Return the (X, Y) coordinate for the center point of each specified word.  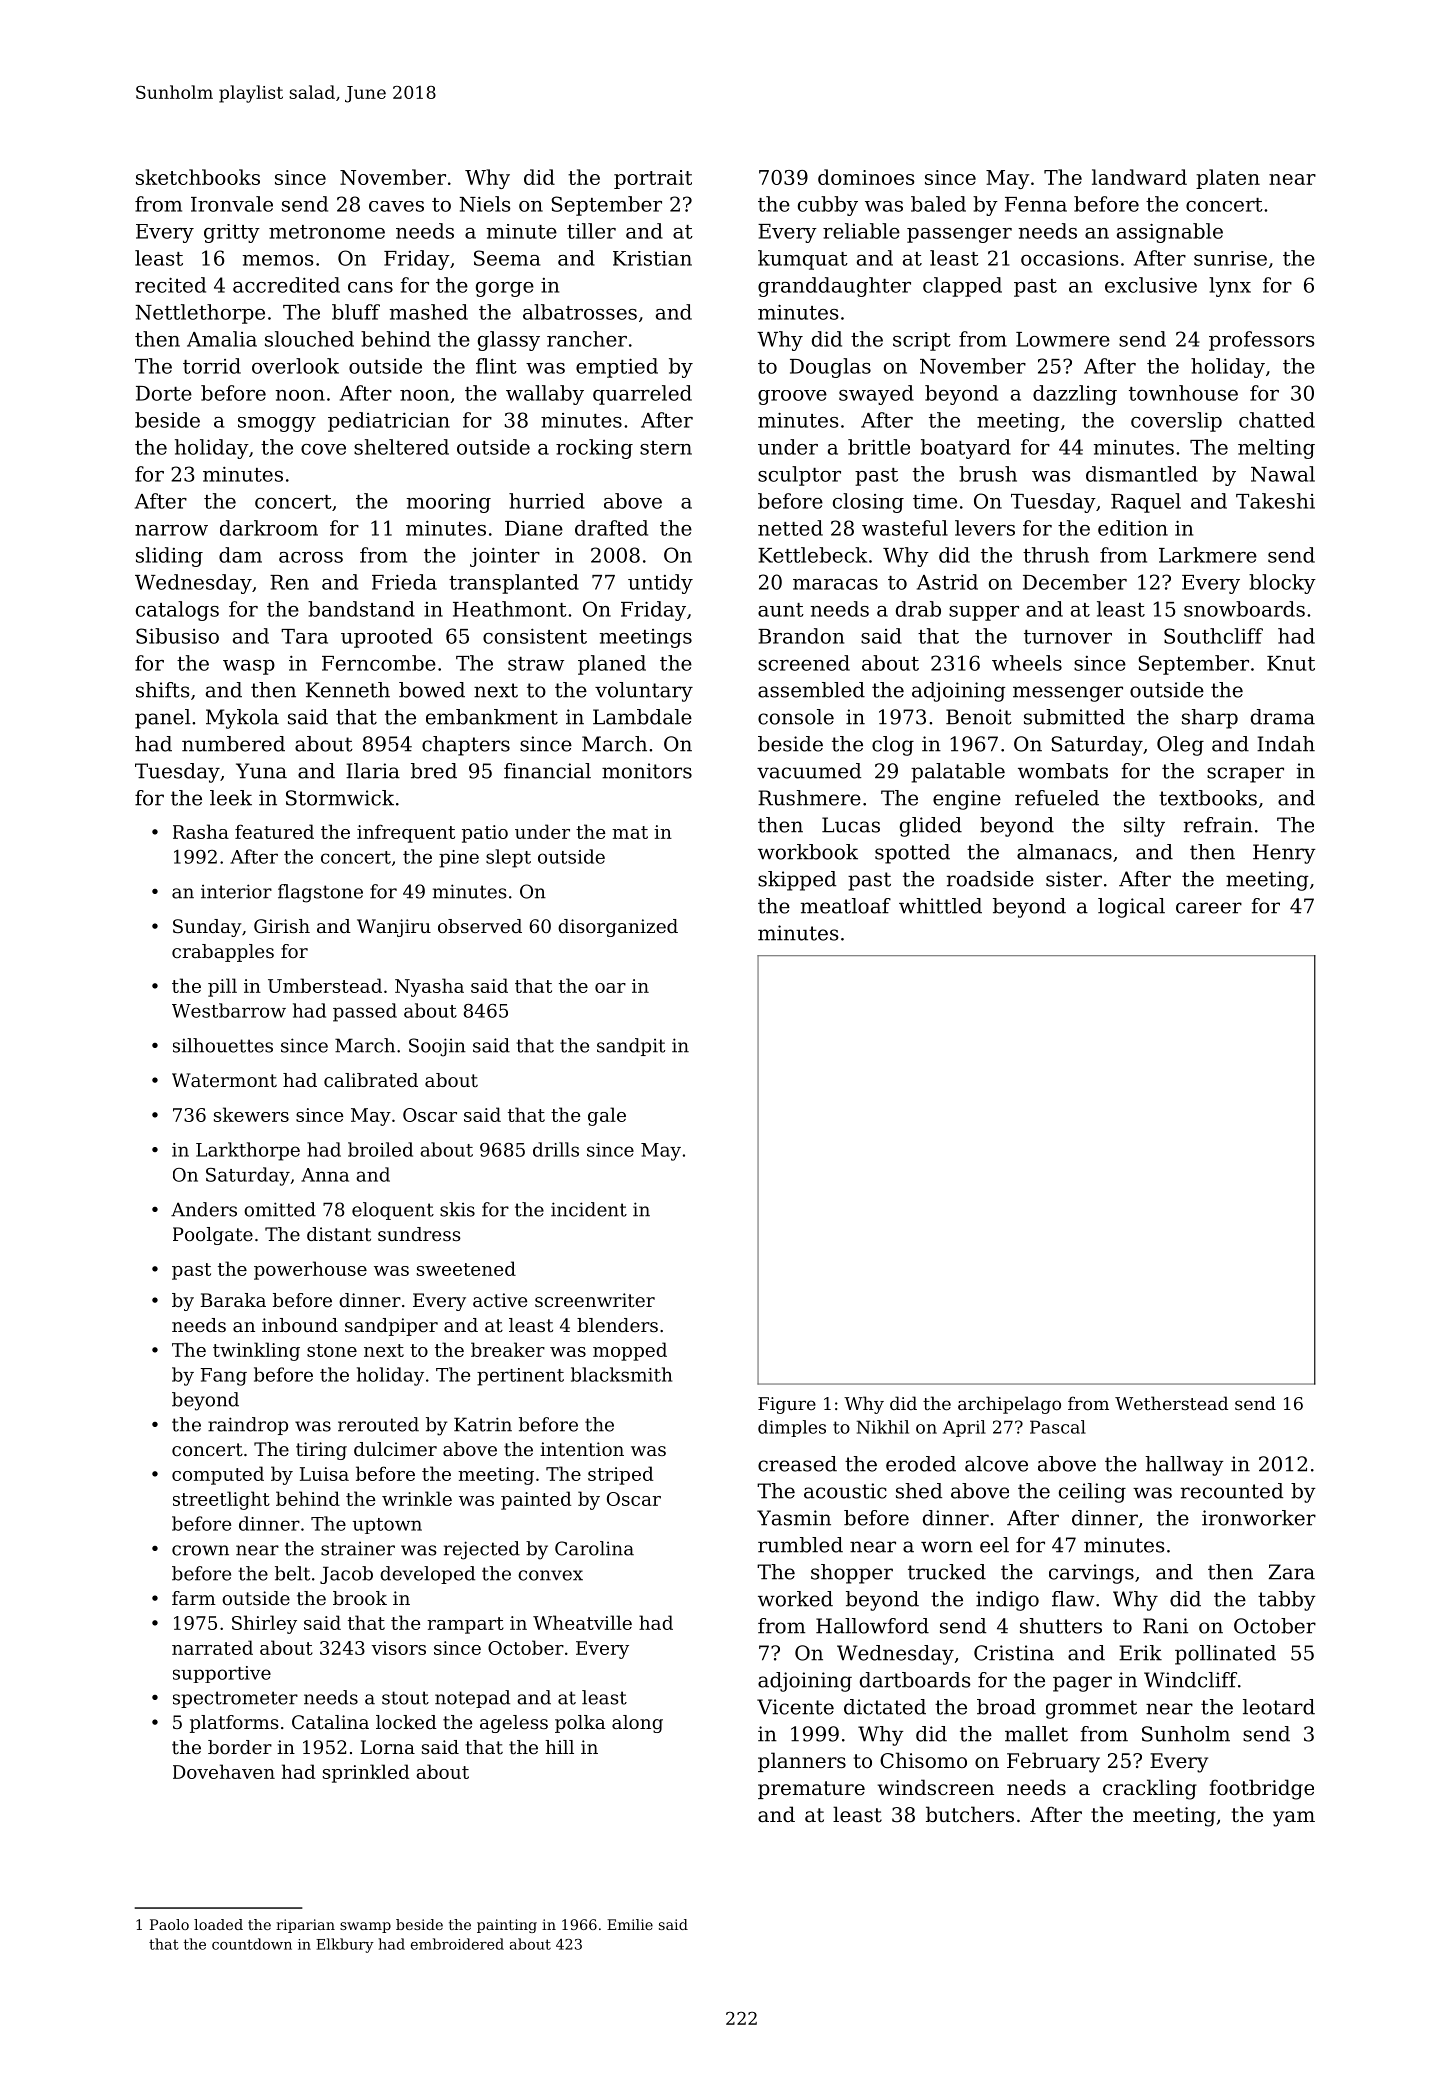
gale (607, 1116)
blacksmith (621, 1374)
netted (790, 528)
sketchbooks (198, 177)
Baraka (233, 1300)
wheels (1027, 663)
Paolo (169, 1924)
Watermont (224, 1080)
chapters (466, 746)
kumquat (803, 260)
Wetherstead (1171, 1403)
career (1209, 908)
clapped (962, 287)
